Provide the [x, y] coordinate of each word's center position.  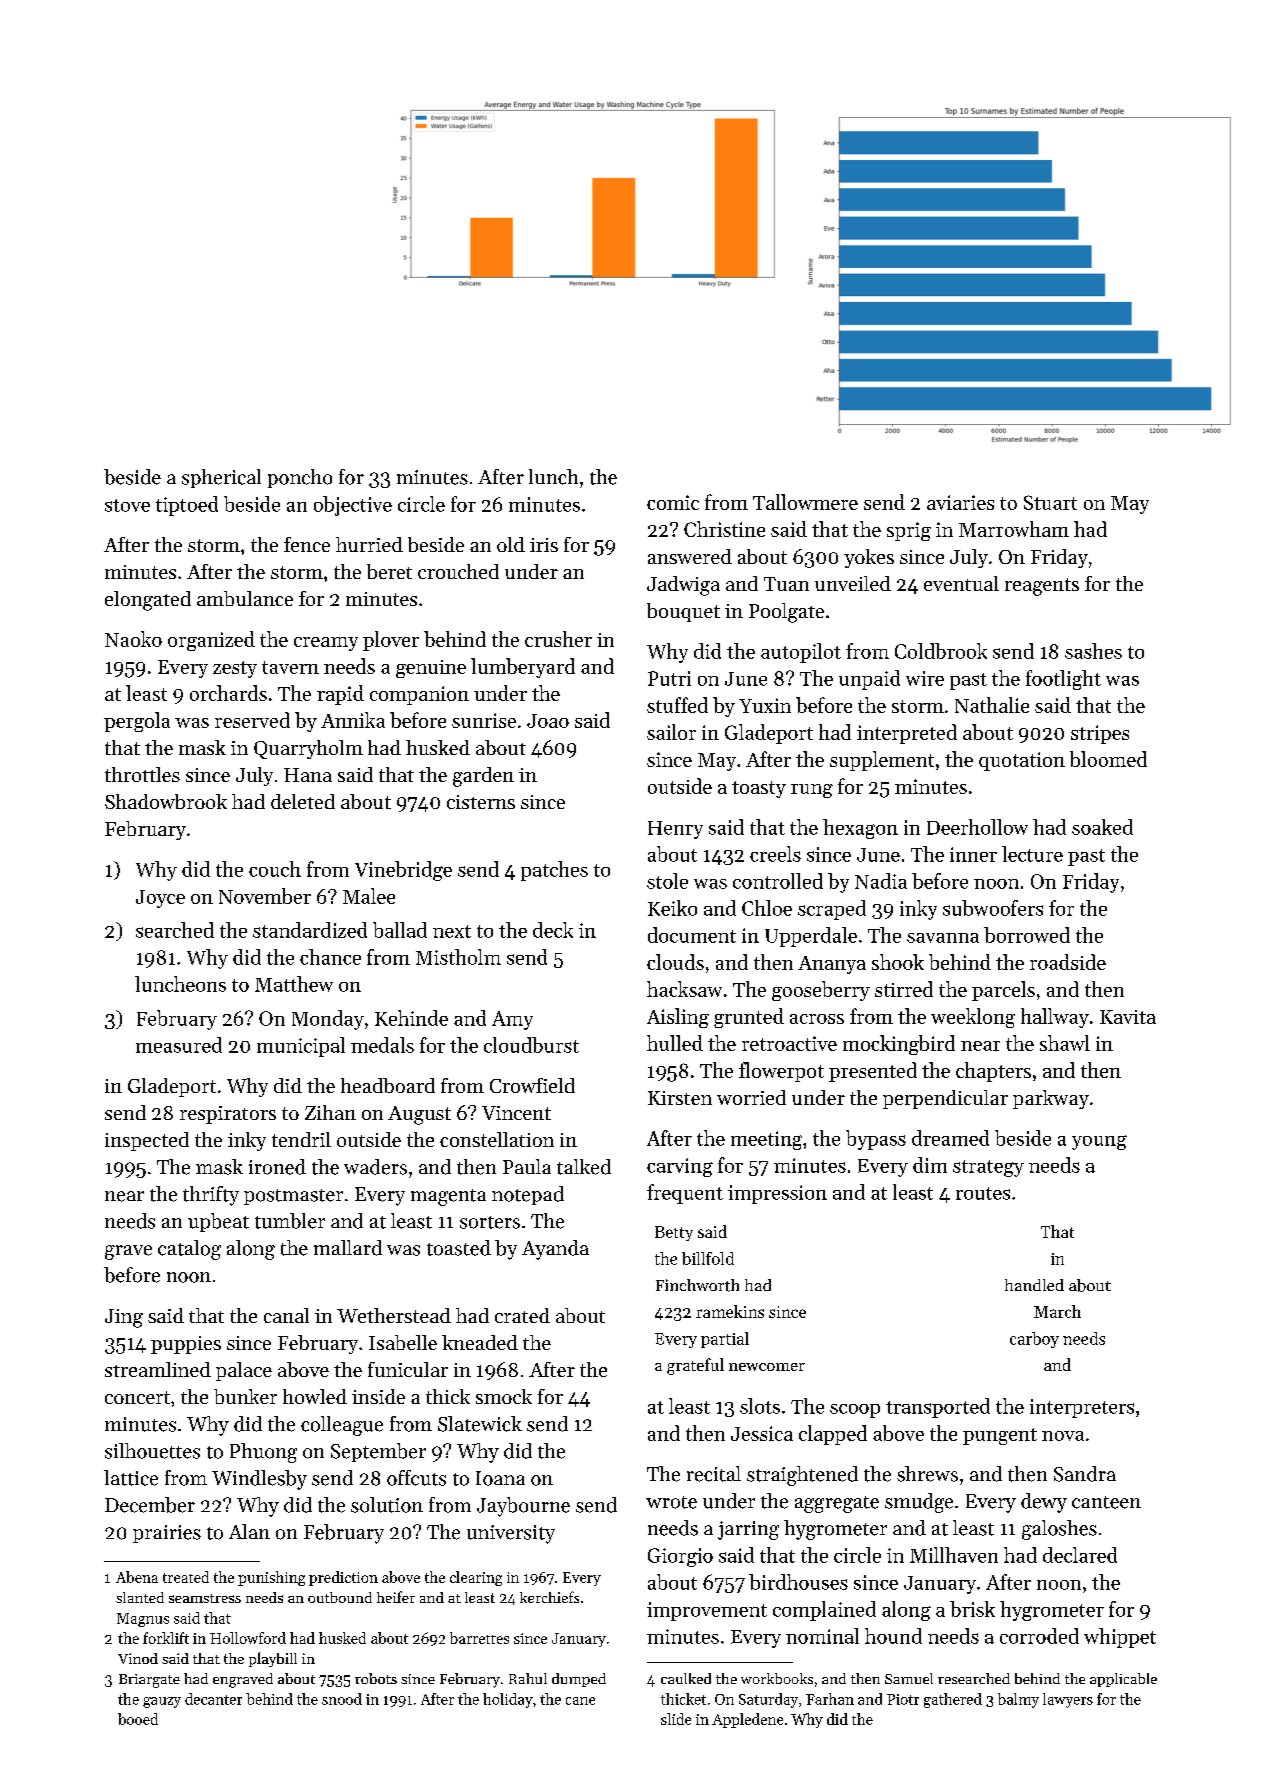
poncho [300, 478]
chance [330, 957]
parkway [1051, 1099]
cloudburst [531, 1045]
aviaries [960, 502]
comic [673, 502]
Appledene [747, 1720]
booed [138, 1719]
